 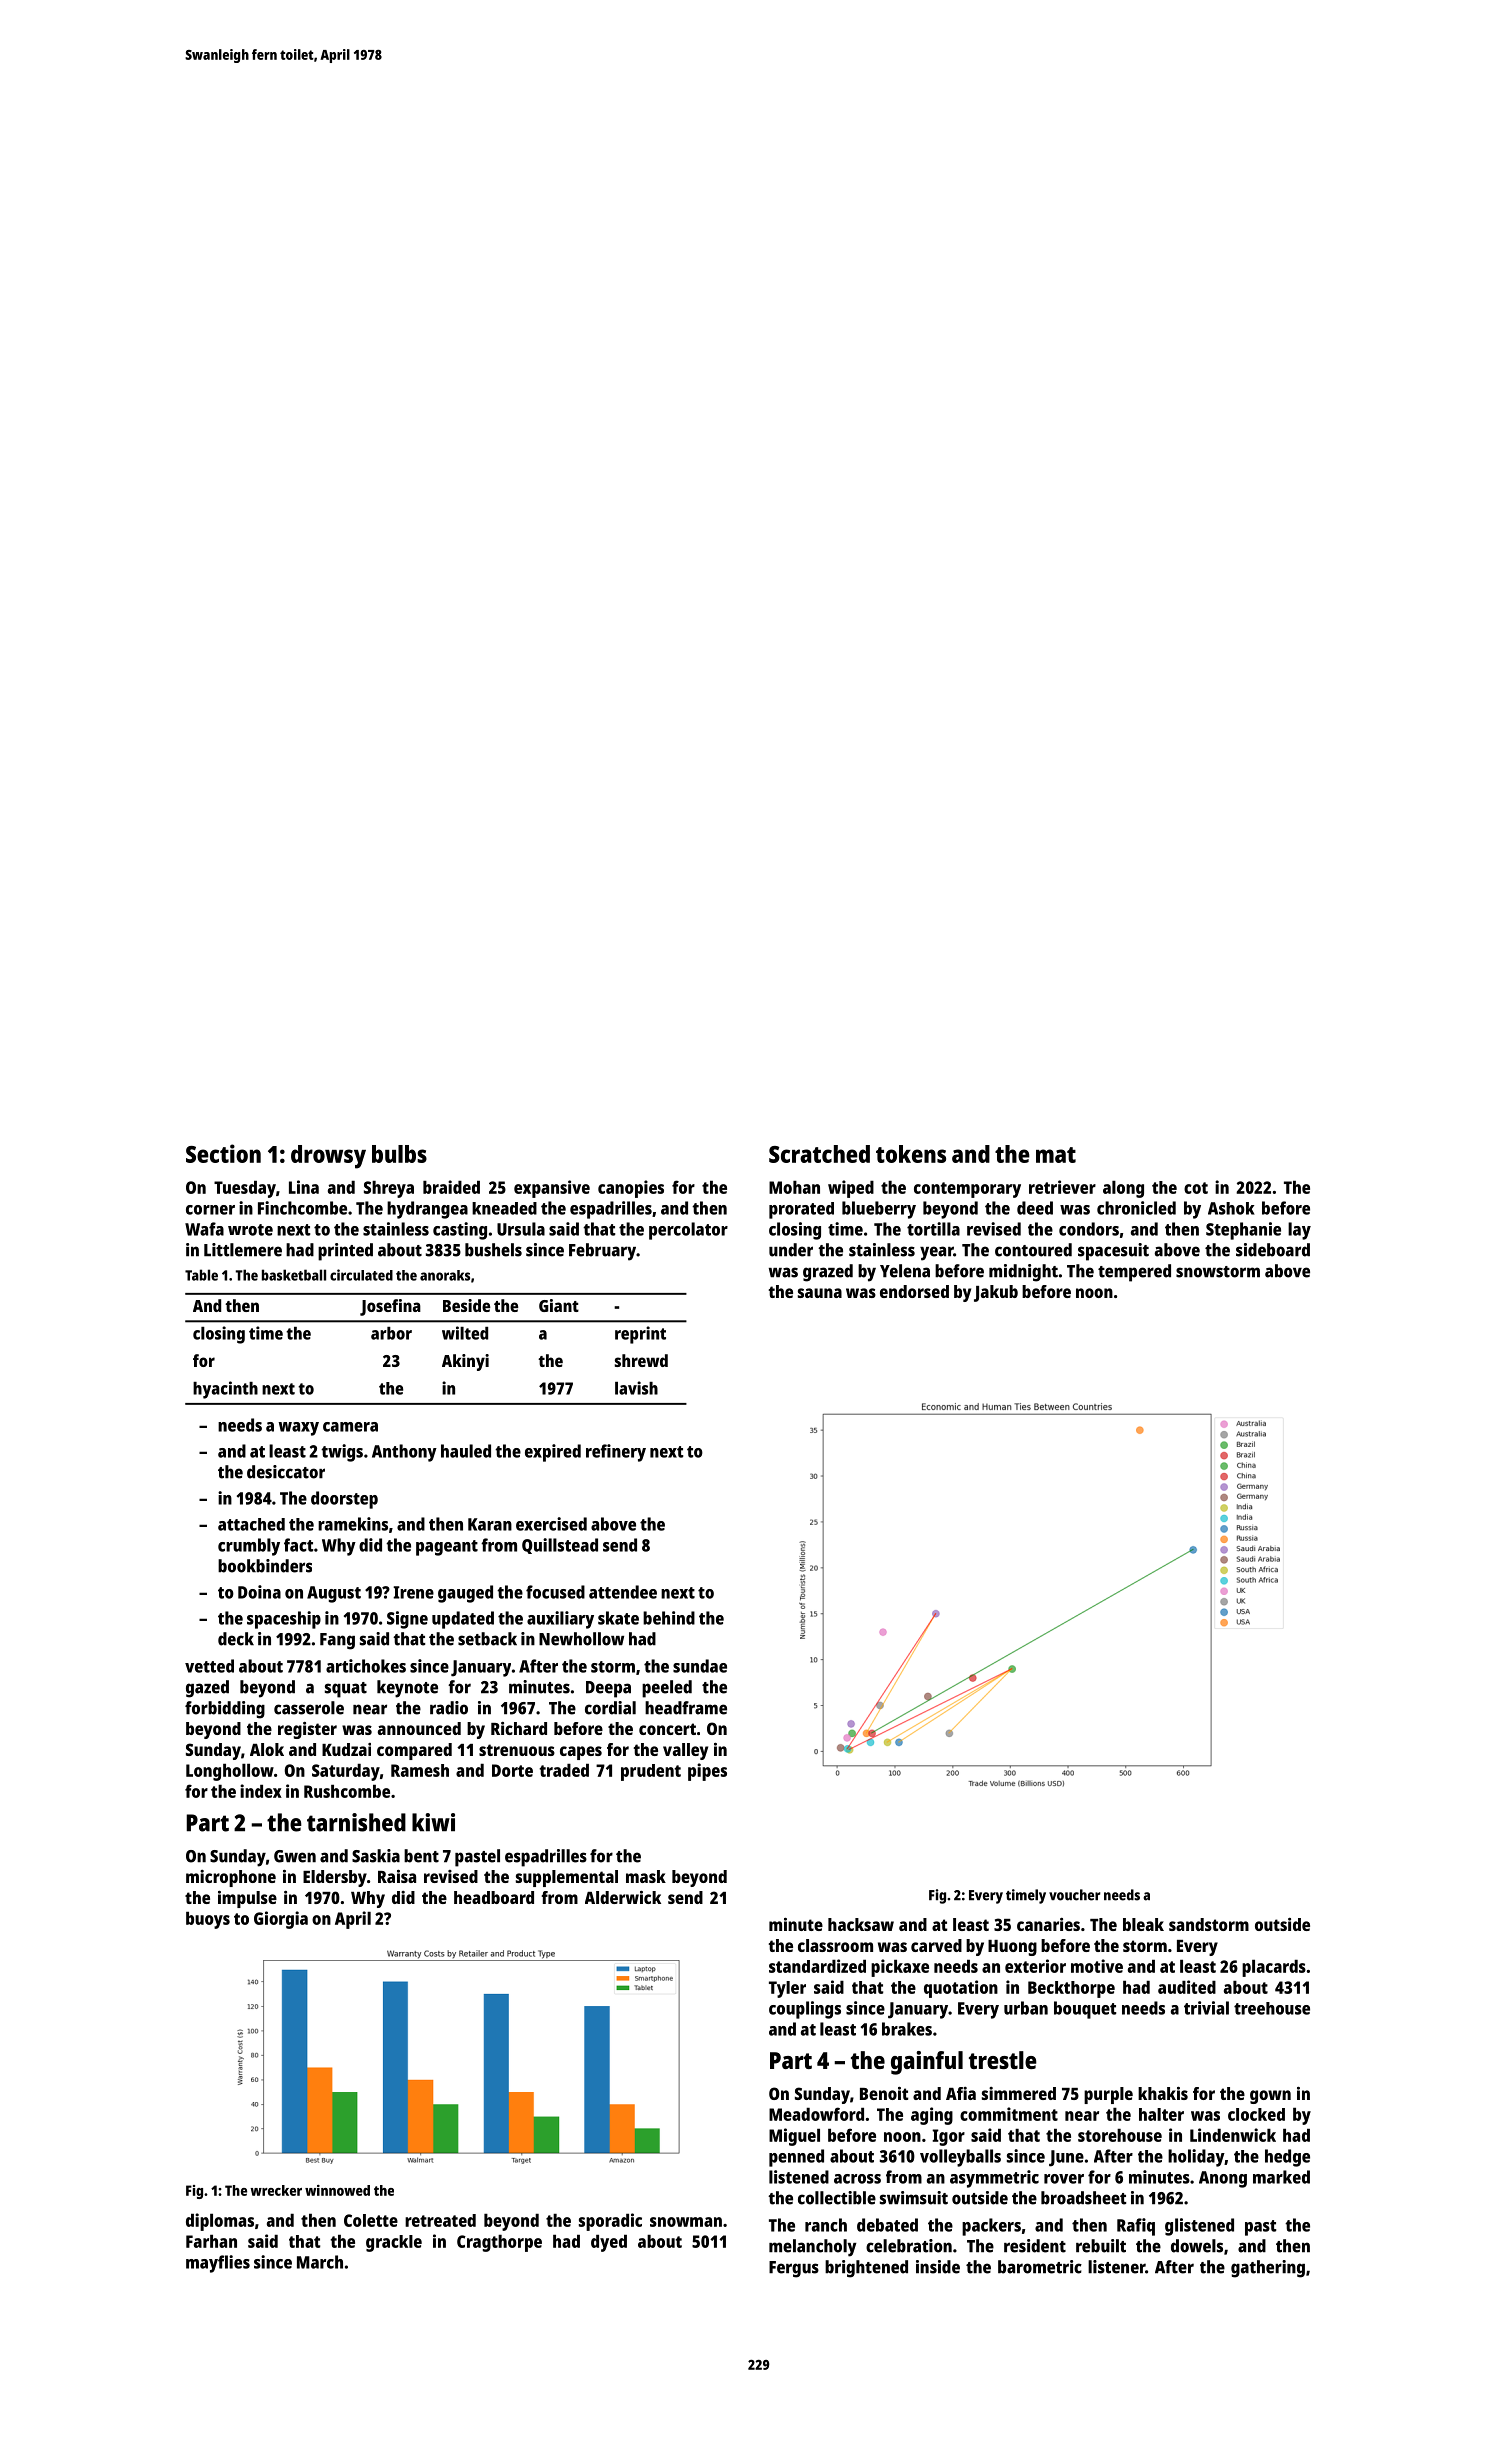 What do you see at coordinates (819, 1154) in the screenshot?
I see `Scratched` at bounding box center [819, 1154].
